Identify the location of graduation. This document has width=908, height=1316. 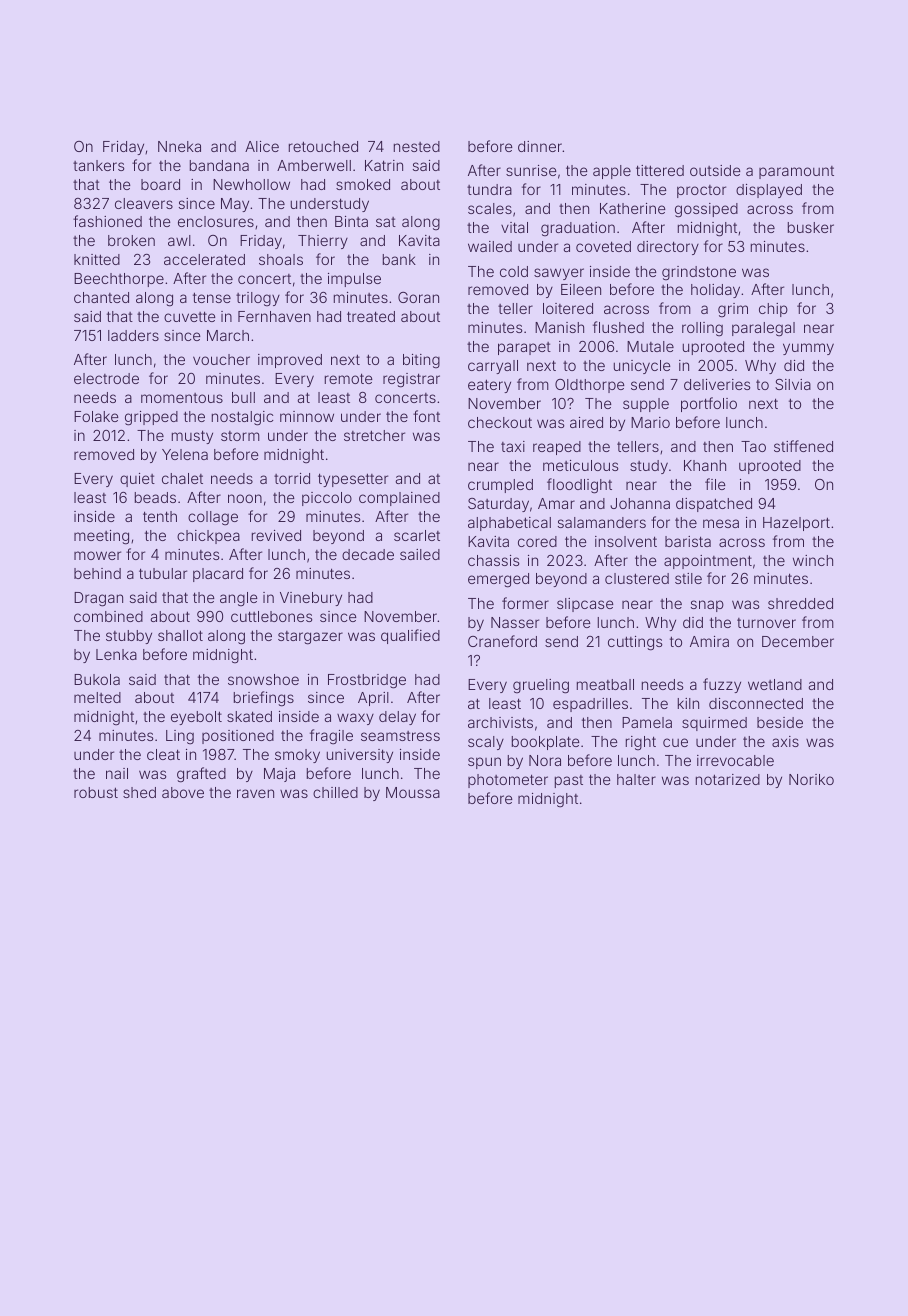
(578, 229).
